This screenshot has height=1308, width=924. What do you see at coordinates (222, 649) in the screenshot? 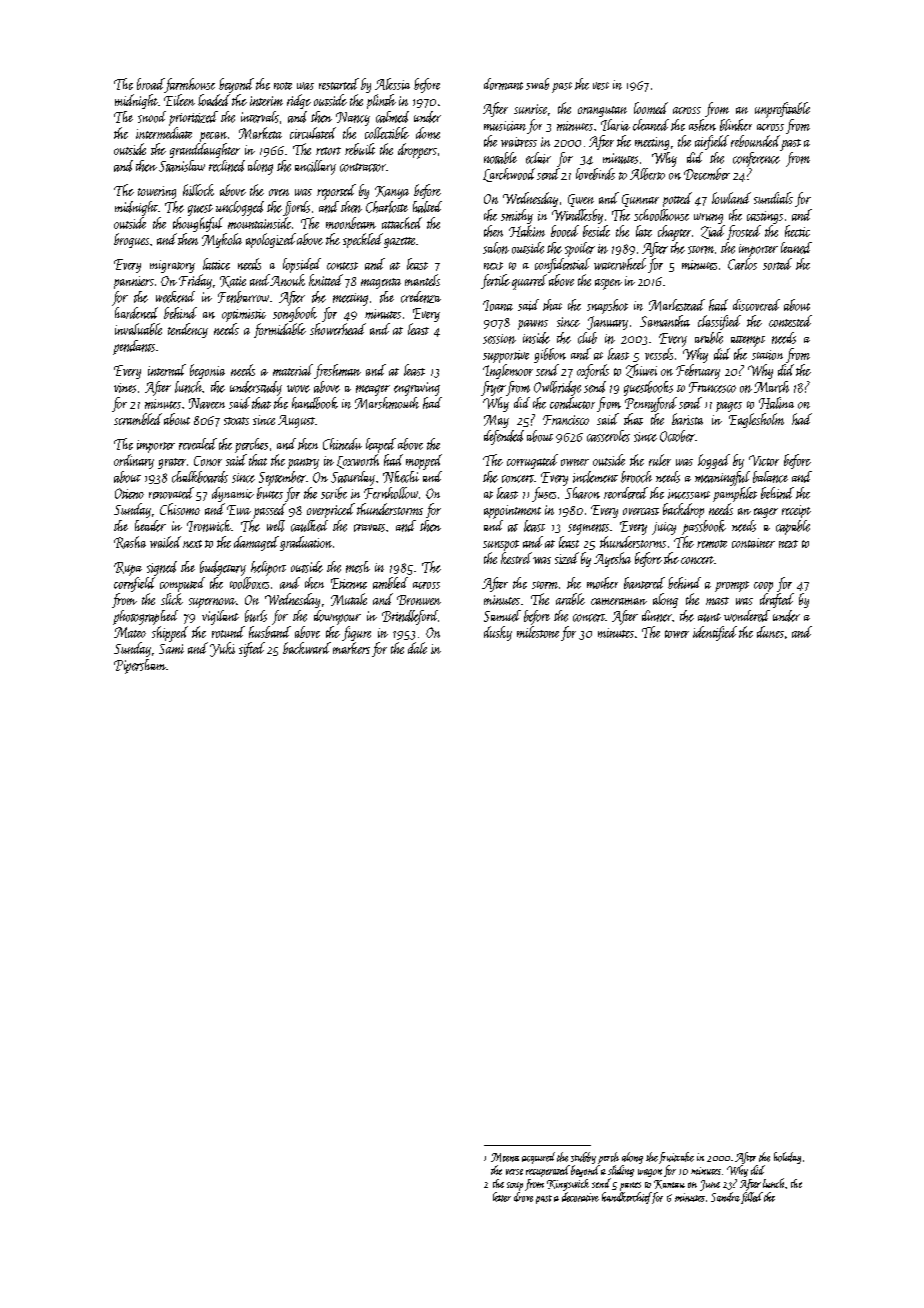
I see `Yuki` at bounding box center [222, 649].
